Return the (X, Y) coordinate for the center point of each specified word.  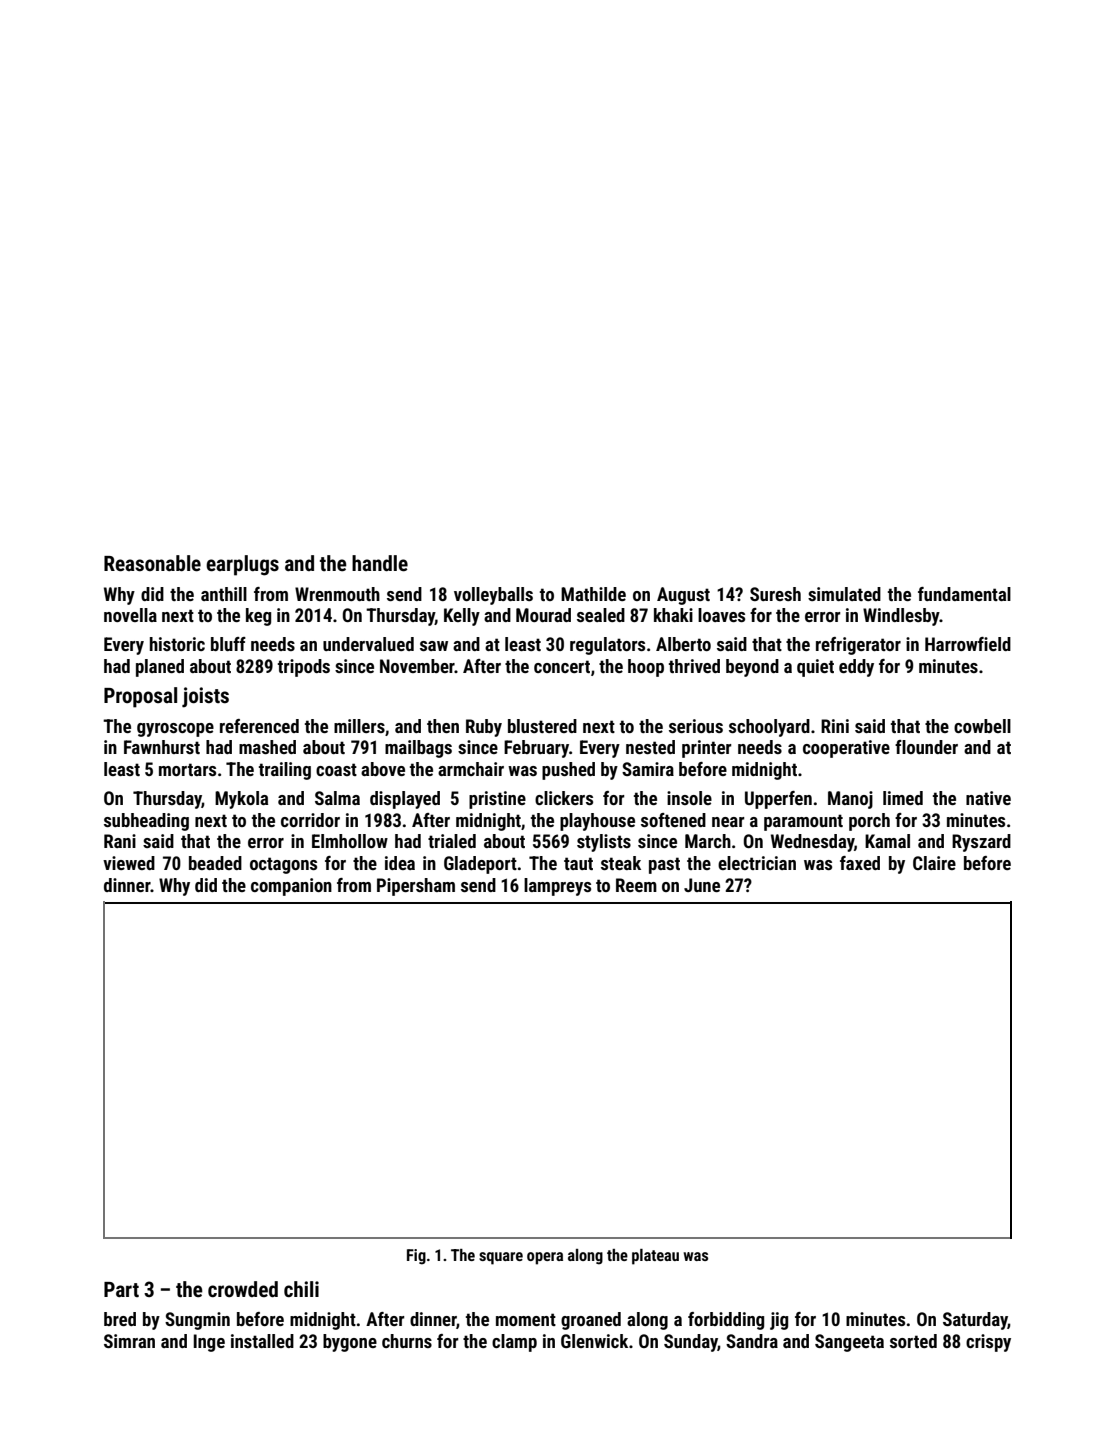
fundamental (964, 594)
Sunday (691, 1343)
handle (380, 563)
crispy (988, 1343)
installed (262, 1341)
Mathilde (593, 594)
